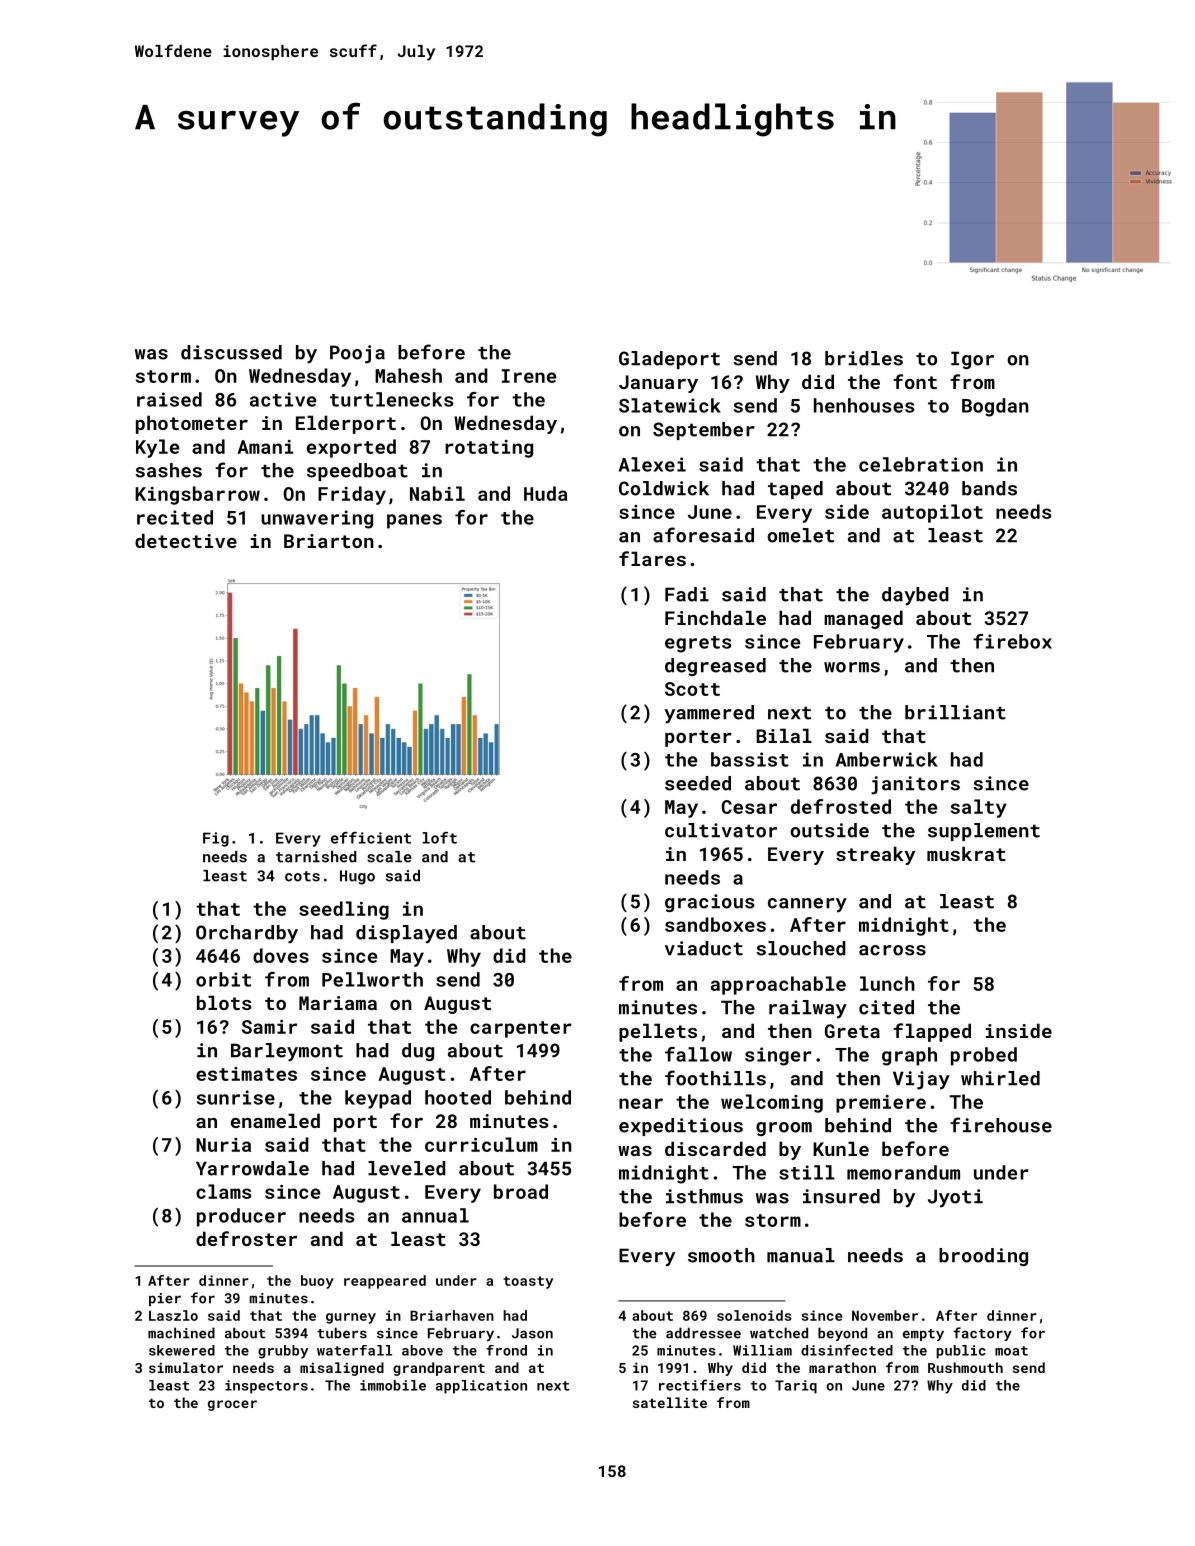  Describe the element at coordinates (186, 540) in the screenshot. I see `detective` at that location.
